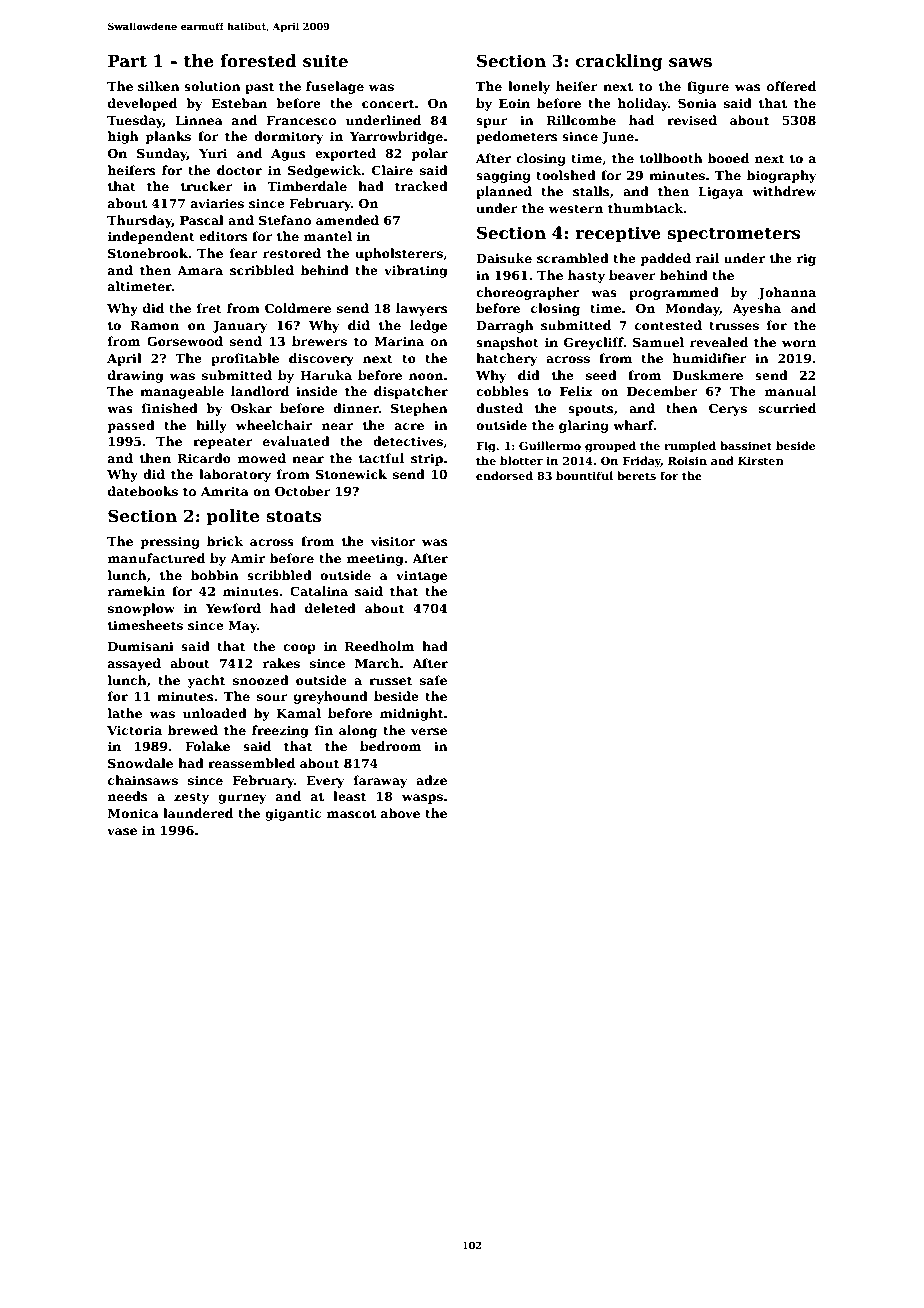 Image resolution: width=924 pixels, height=1308 pixels. What do you see at coordinates (791, 86) in the screenshot?
I see `offered` at bounding box center [791, 86].
